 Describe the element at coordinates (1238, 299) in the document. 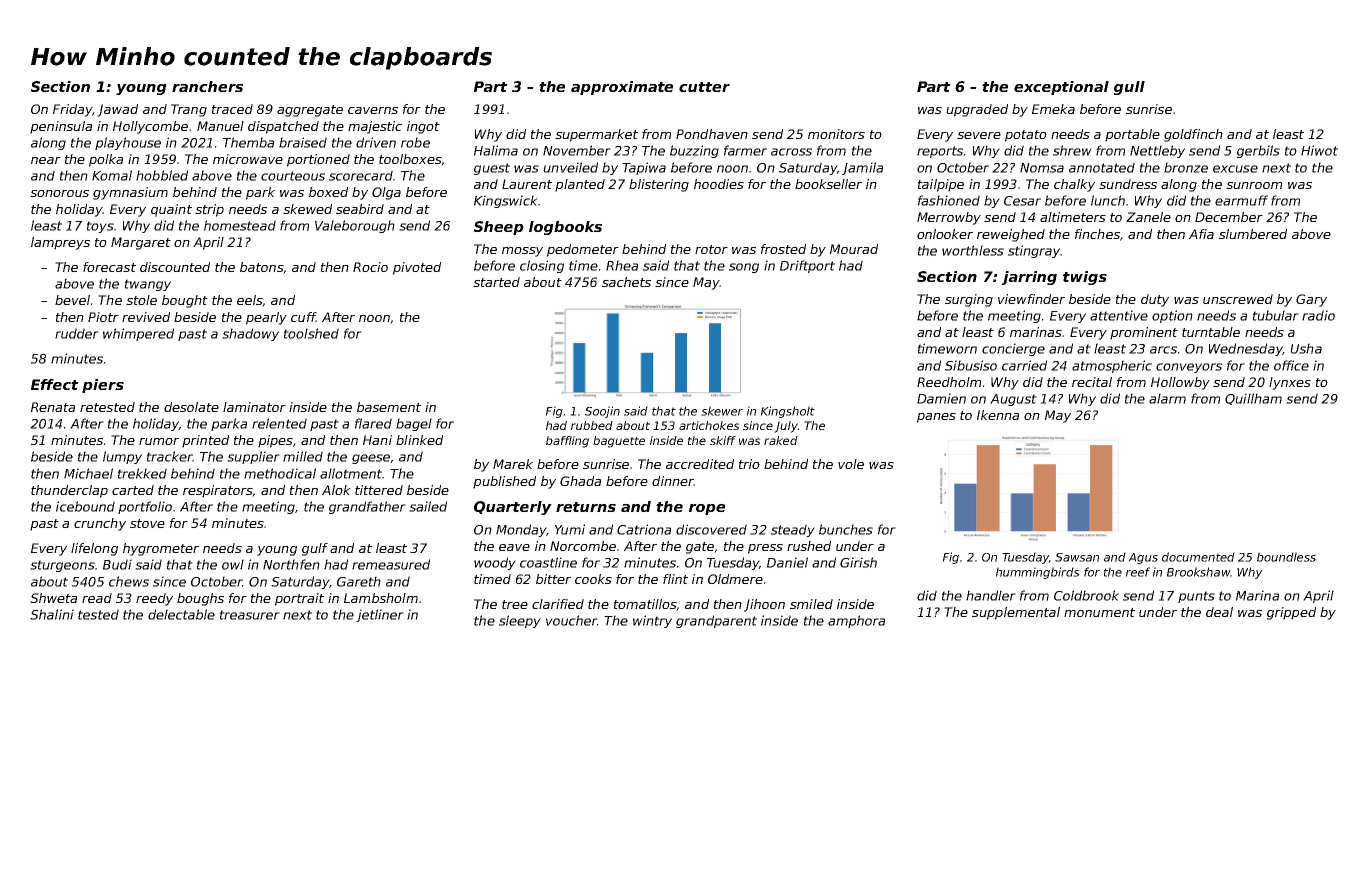

I see `unscrewed` at that location.
